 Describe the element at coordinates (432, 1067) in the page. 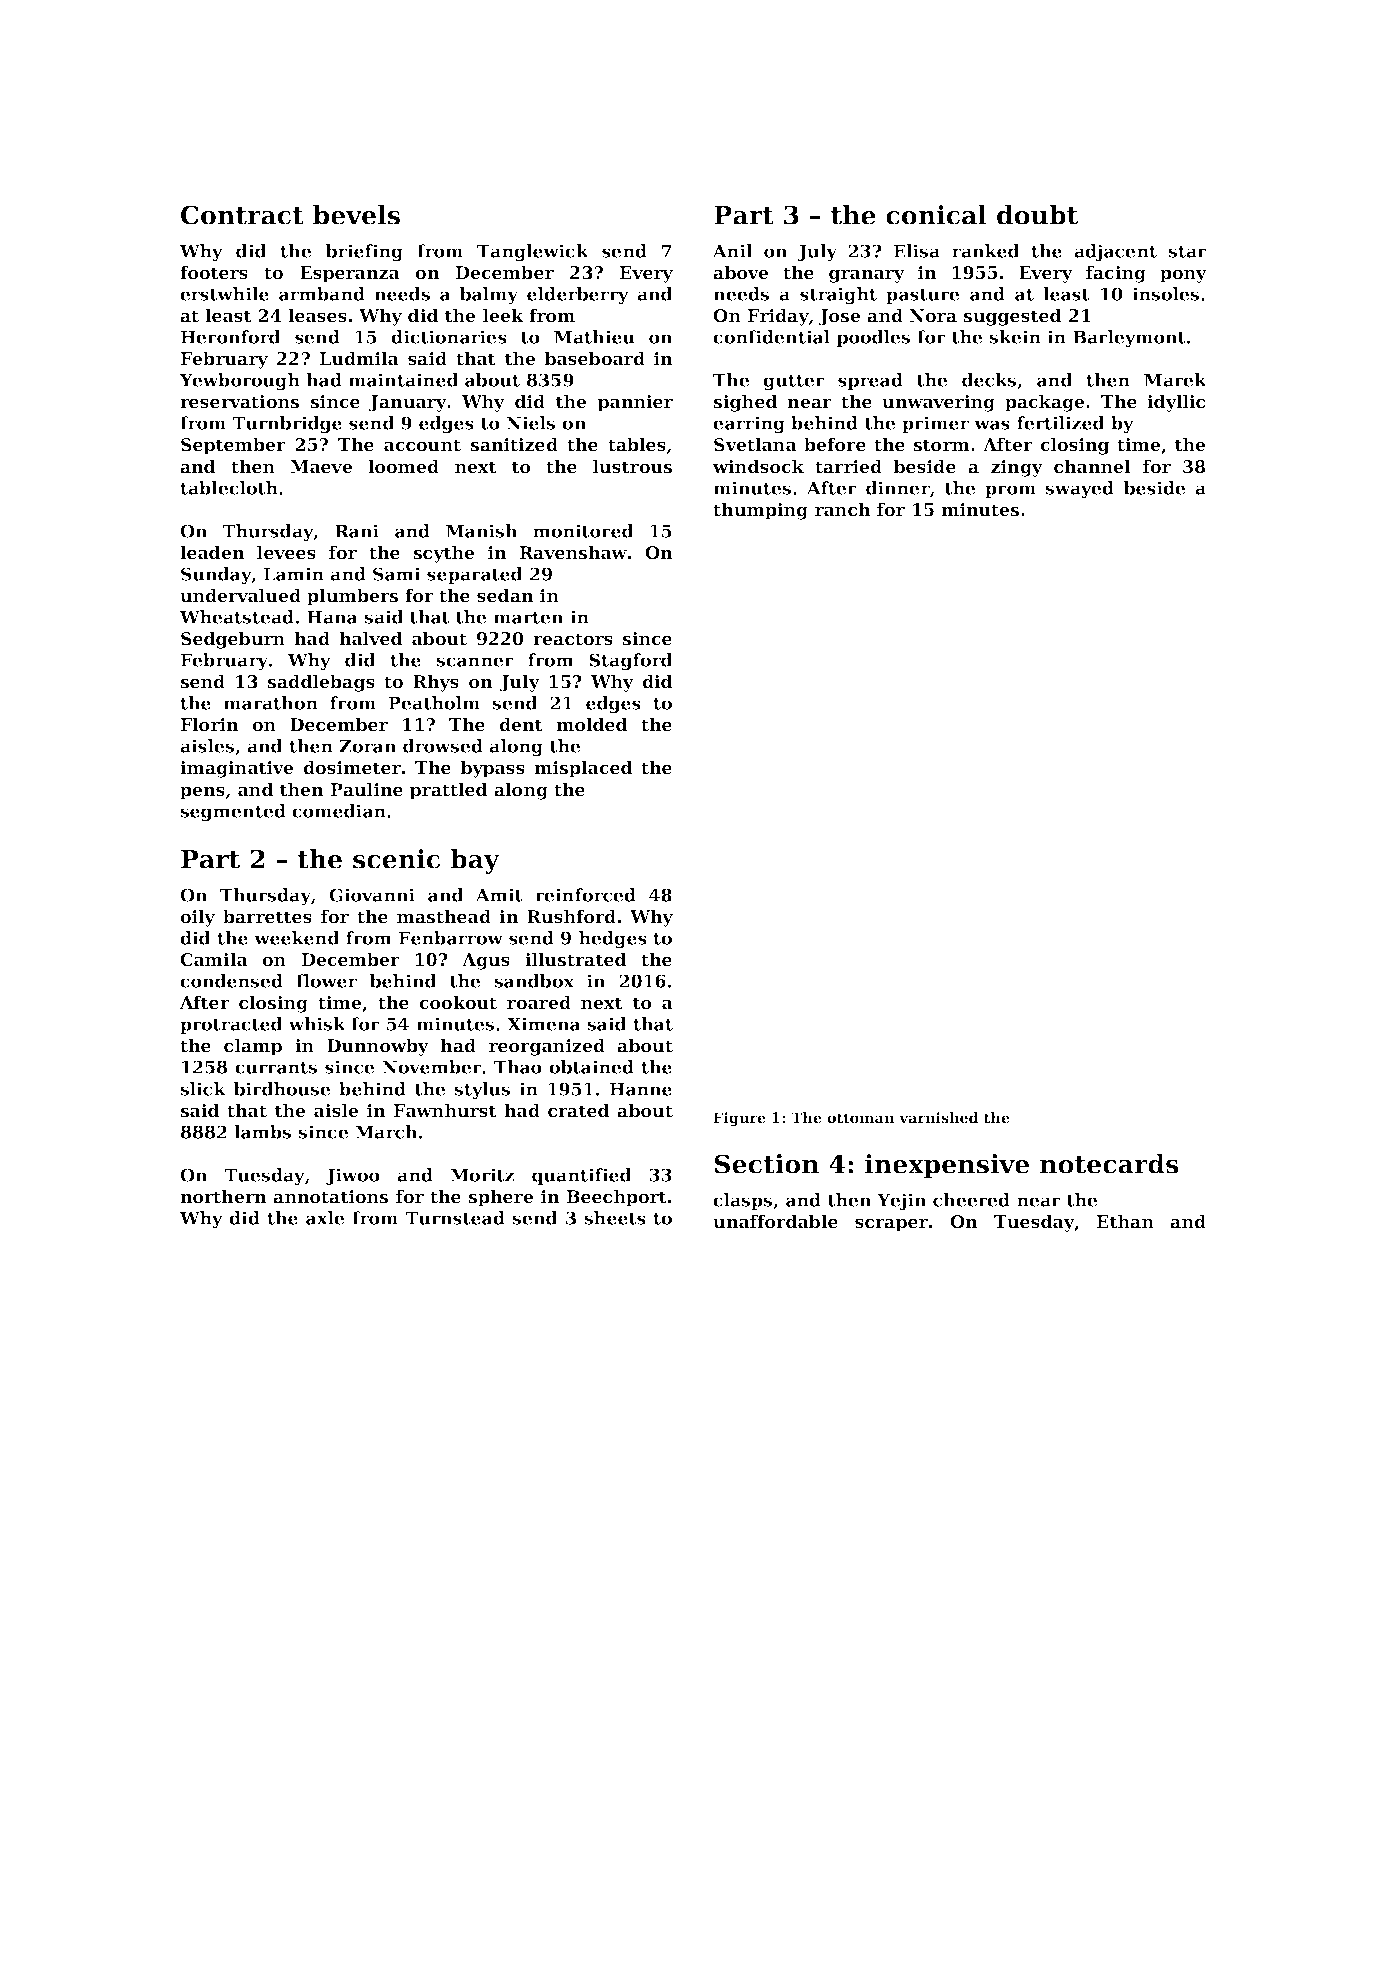

I see `November` at that location.
